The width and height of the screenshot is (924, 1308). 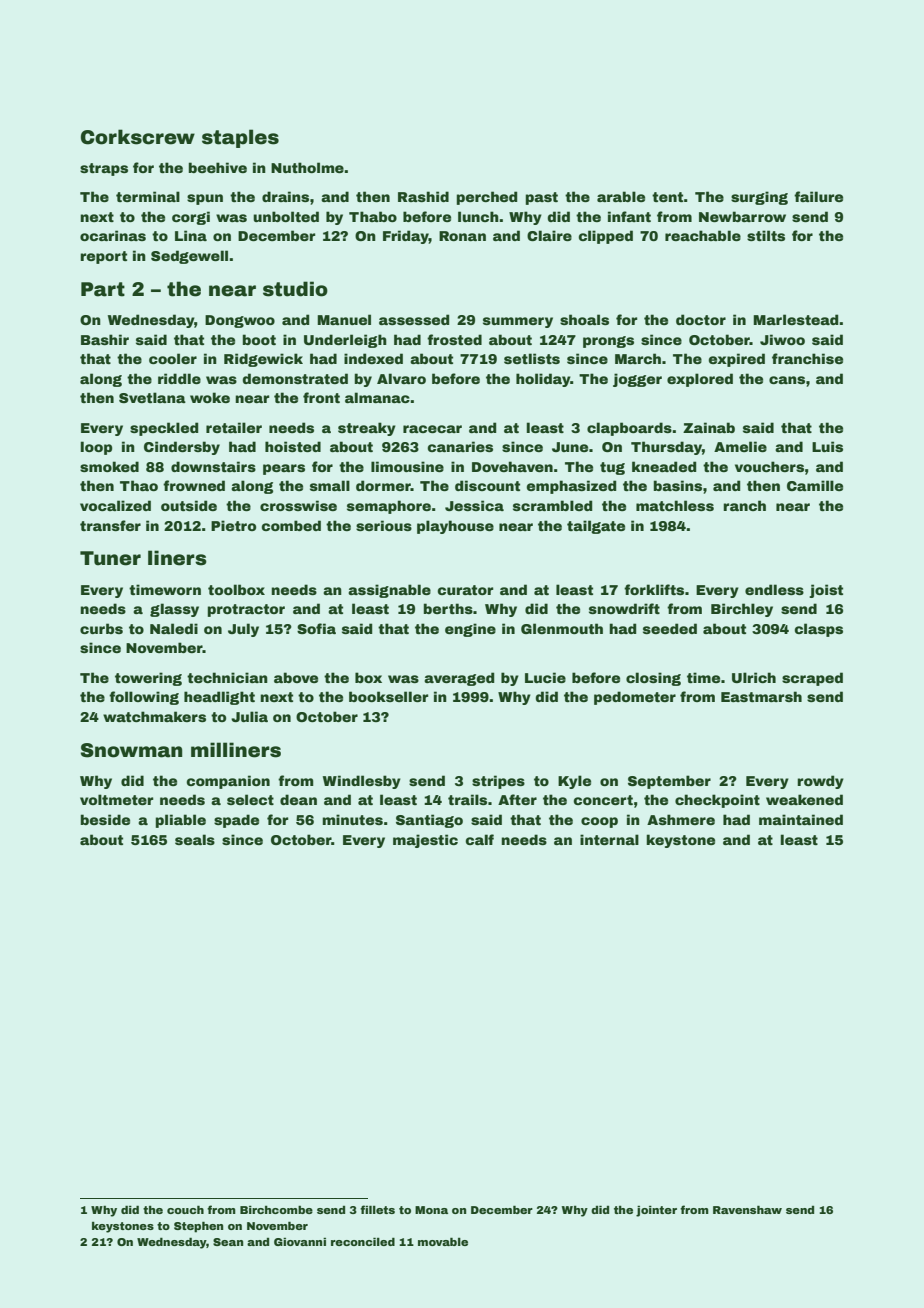 What do you see at coordinates (818, 196) in the screenshot?
I see `failure` at bounding box center [818, 196].
